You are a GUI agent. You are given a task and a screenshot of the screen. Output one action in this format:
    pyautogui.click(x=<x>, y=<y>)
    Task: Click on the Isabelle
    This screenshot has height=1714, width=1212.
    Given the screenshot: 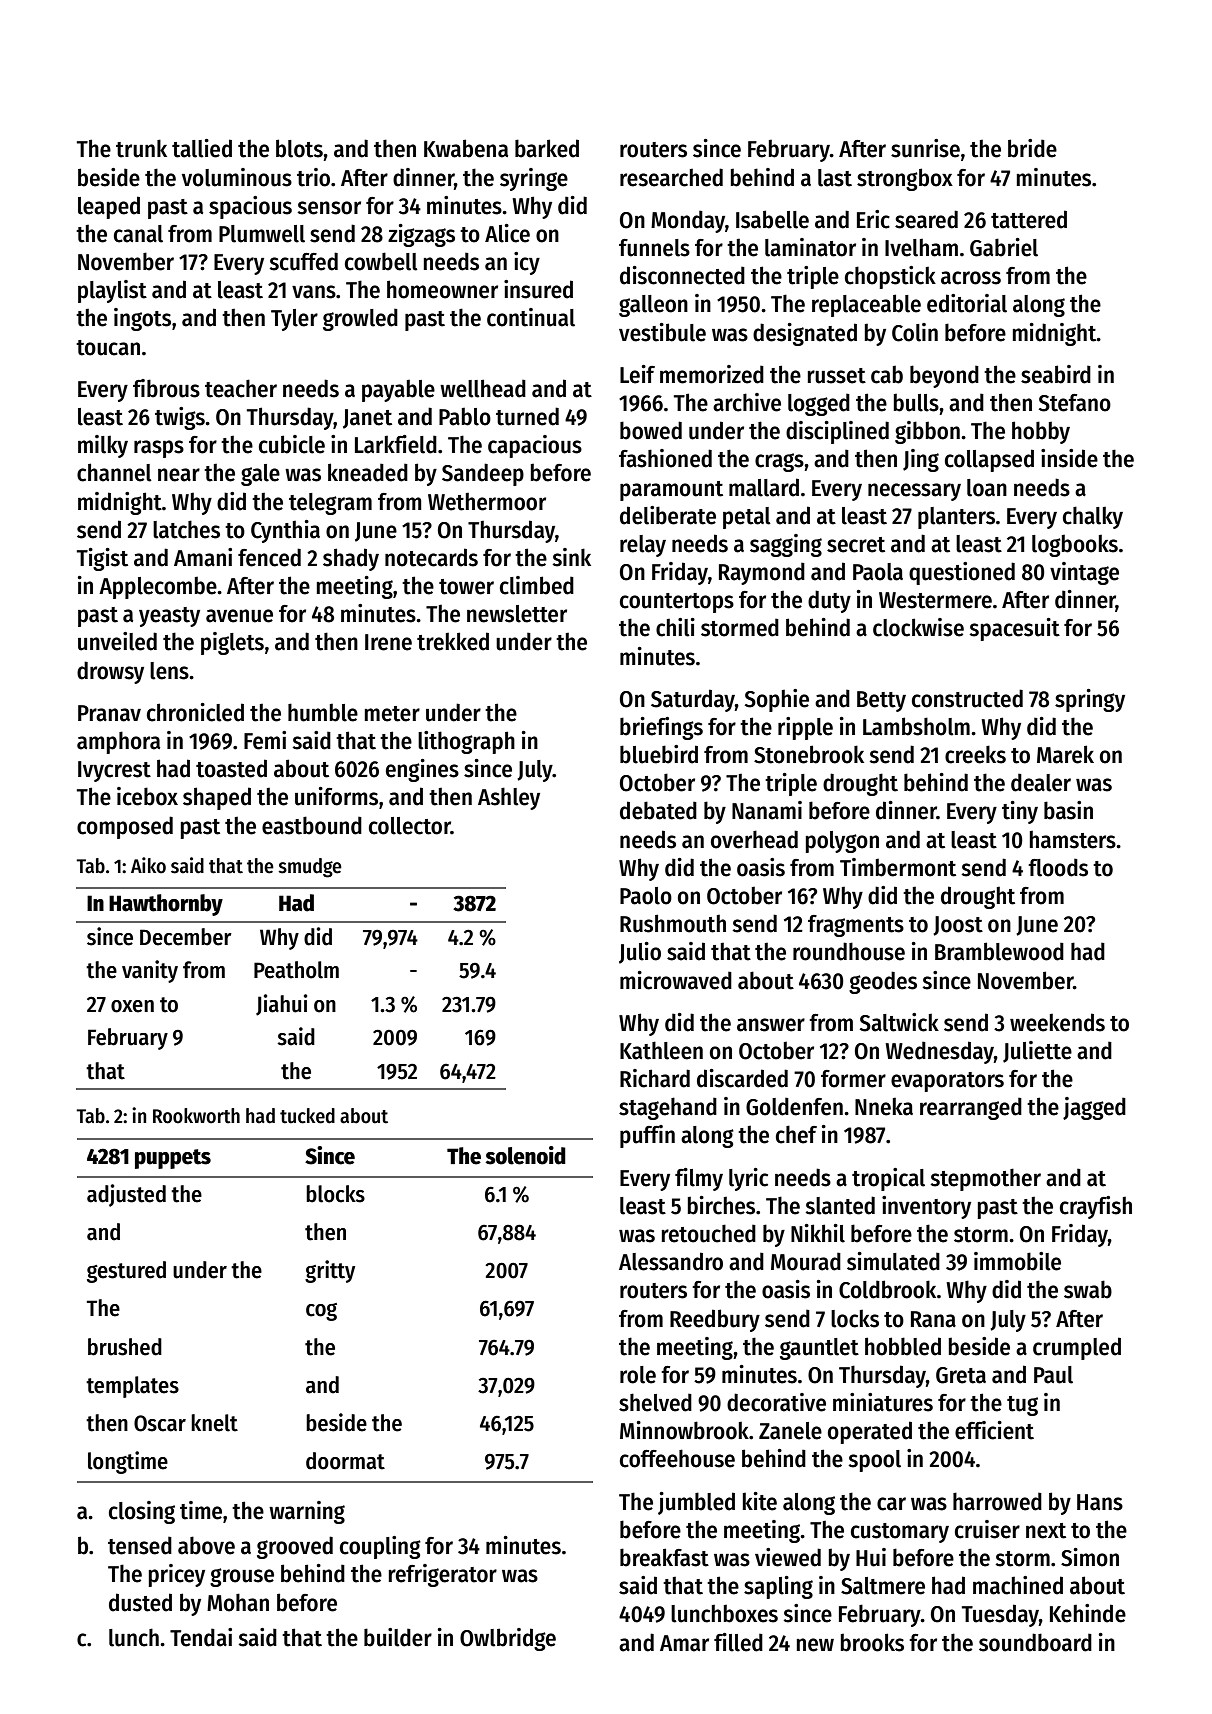 What is the action you would take?
    pyautogui.click(x=772, y=219)
